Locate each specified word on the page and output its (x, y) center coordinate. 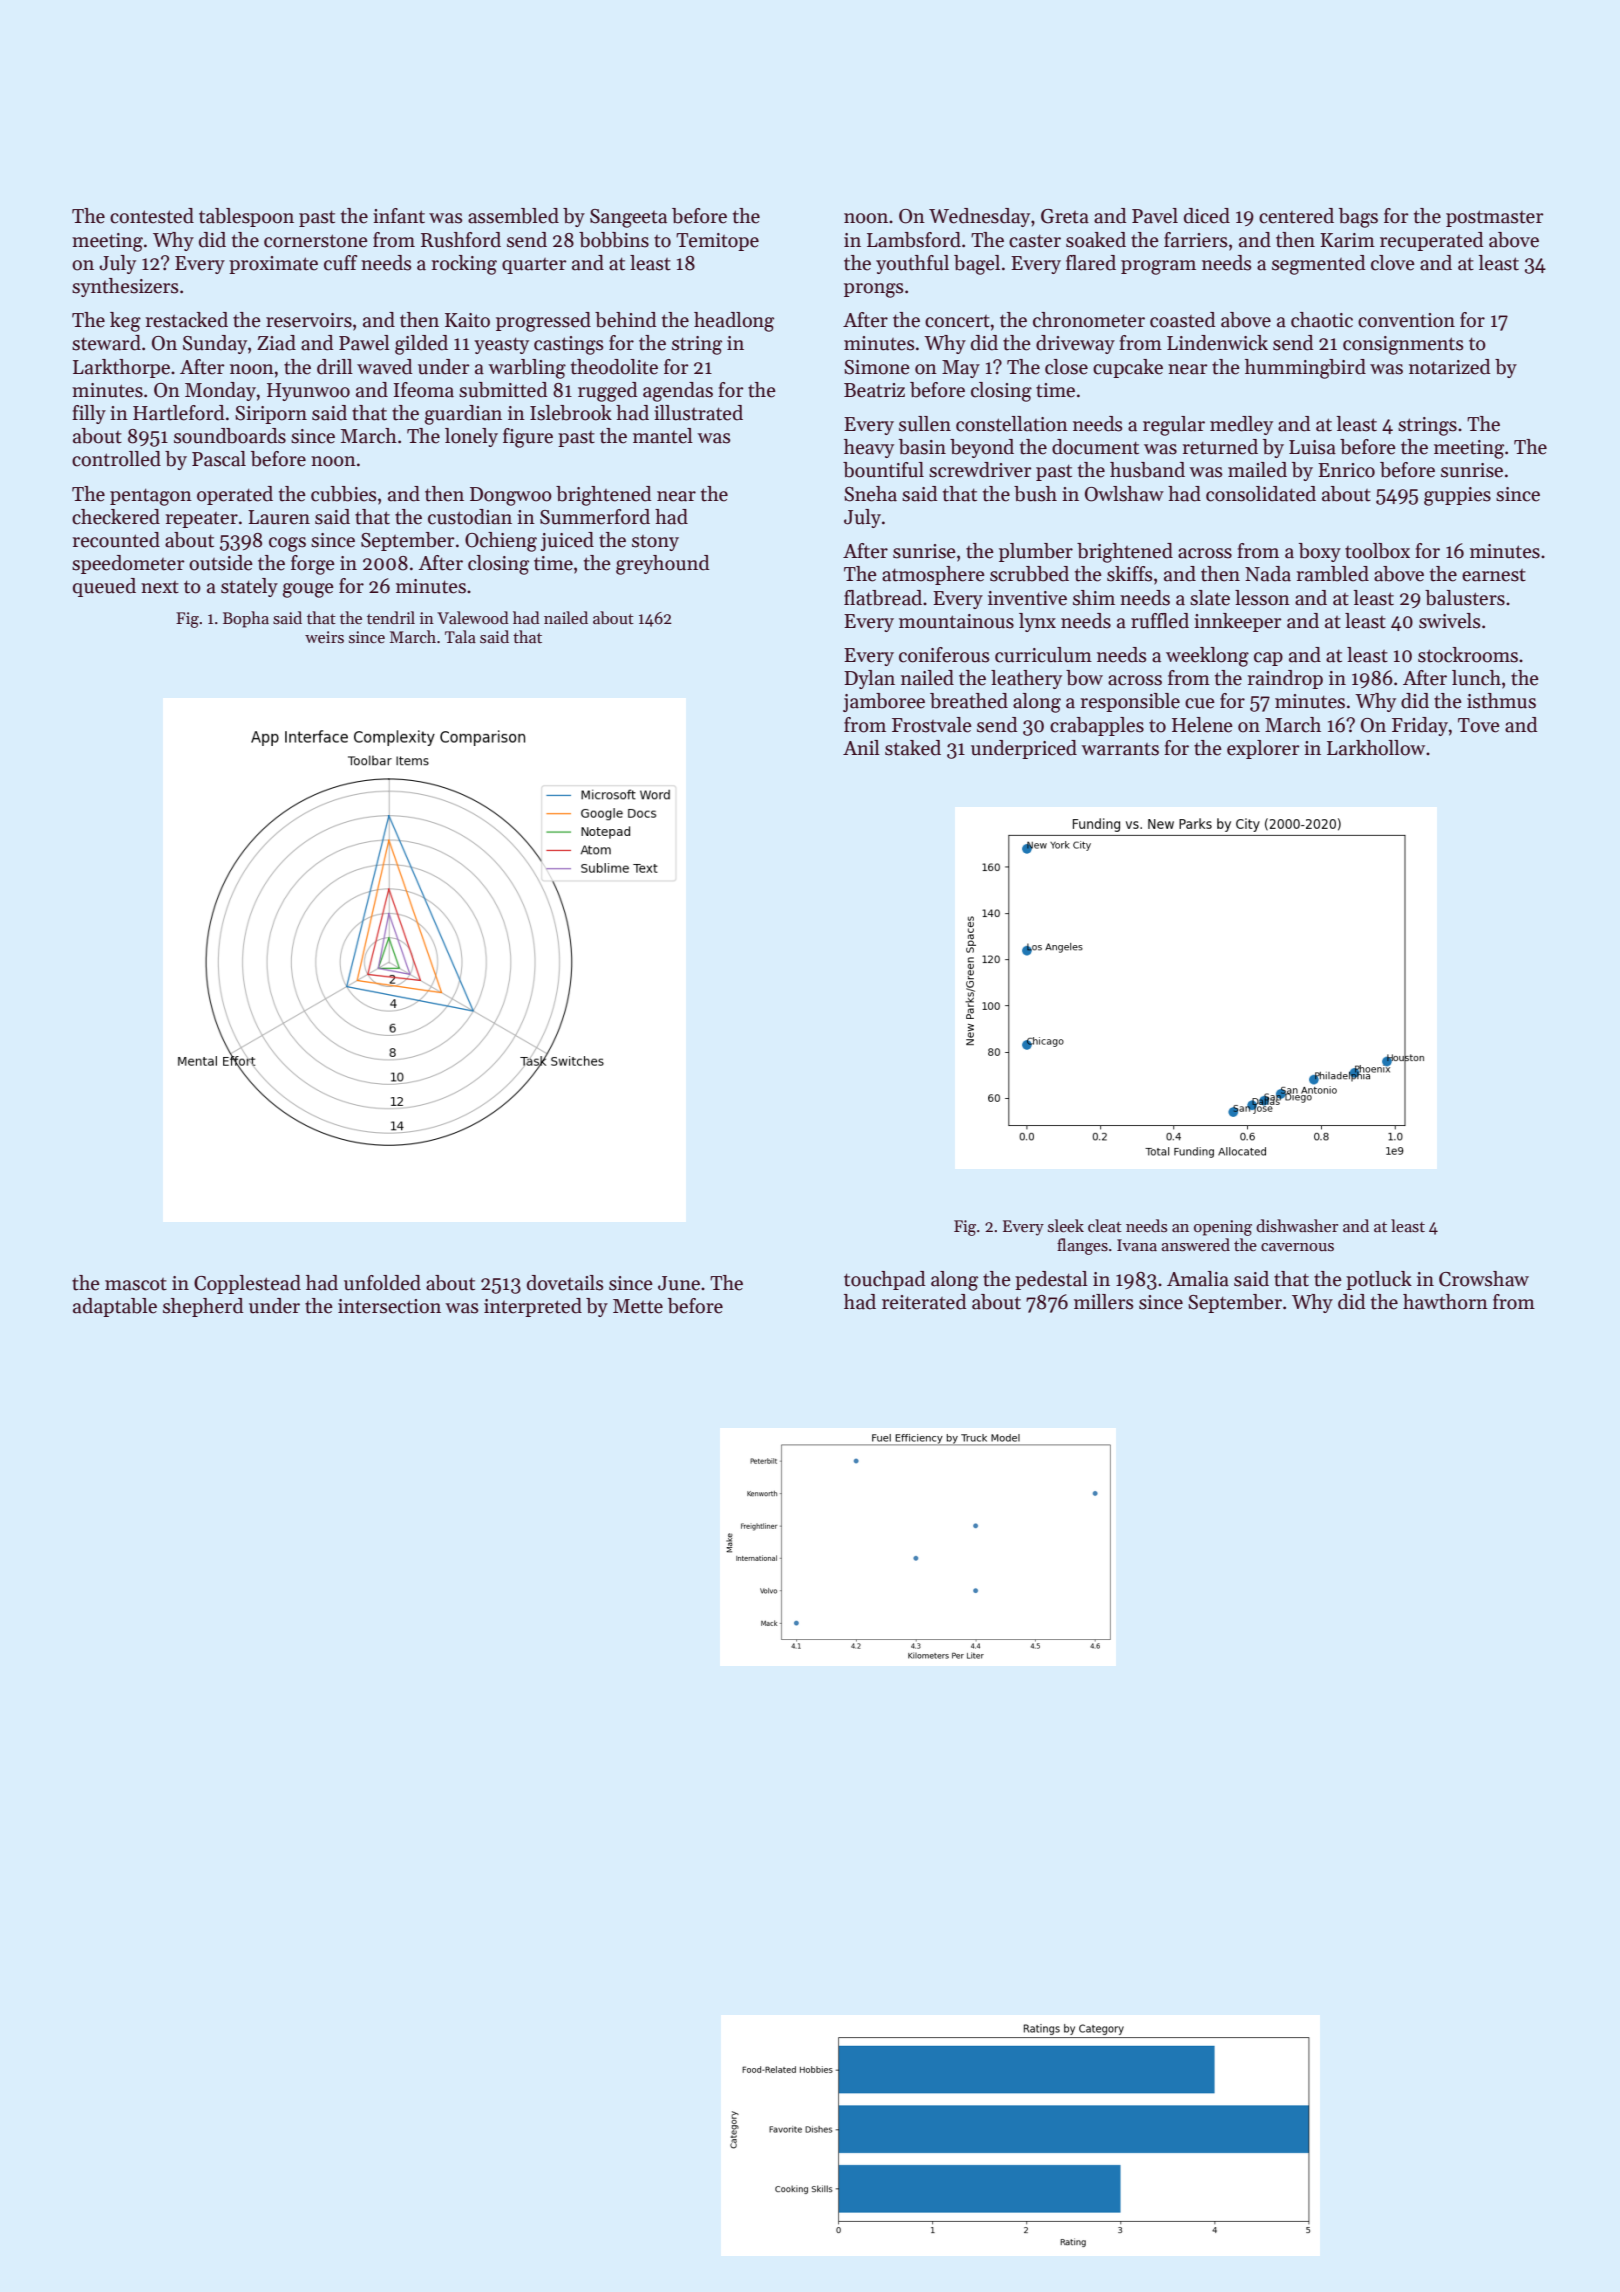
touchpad (885, 1280)
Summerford (595, 517)
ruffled (1160, 621)
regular (1174, 426)
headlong (734, 322)
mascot (136, 1284)
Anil (861, 747)
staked (913, 748)
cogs (287, 544)
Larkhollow (1376, 748)
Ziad (276, 343)
